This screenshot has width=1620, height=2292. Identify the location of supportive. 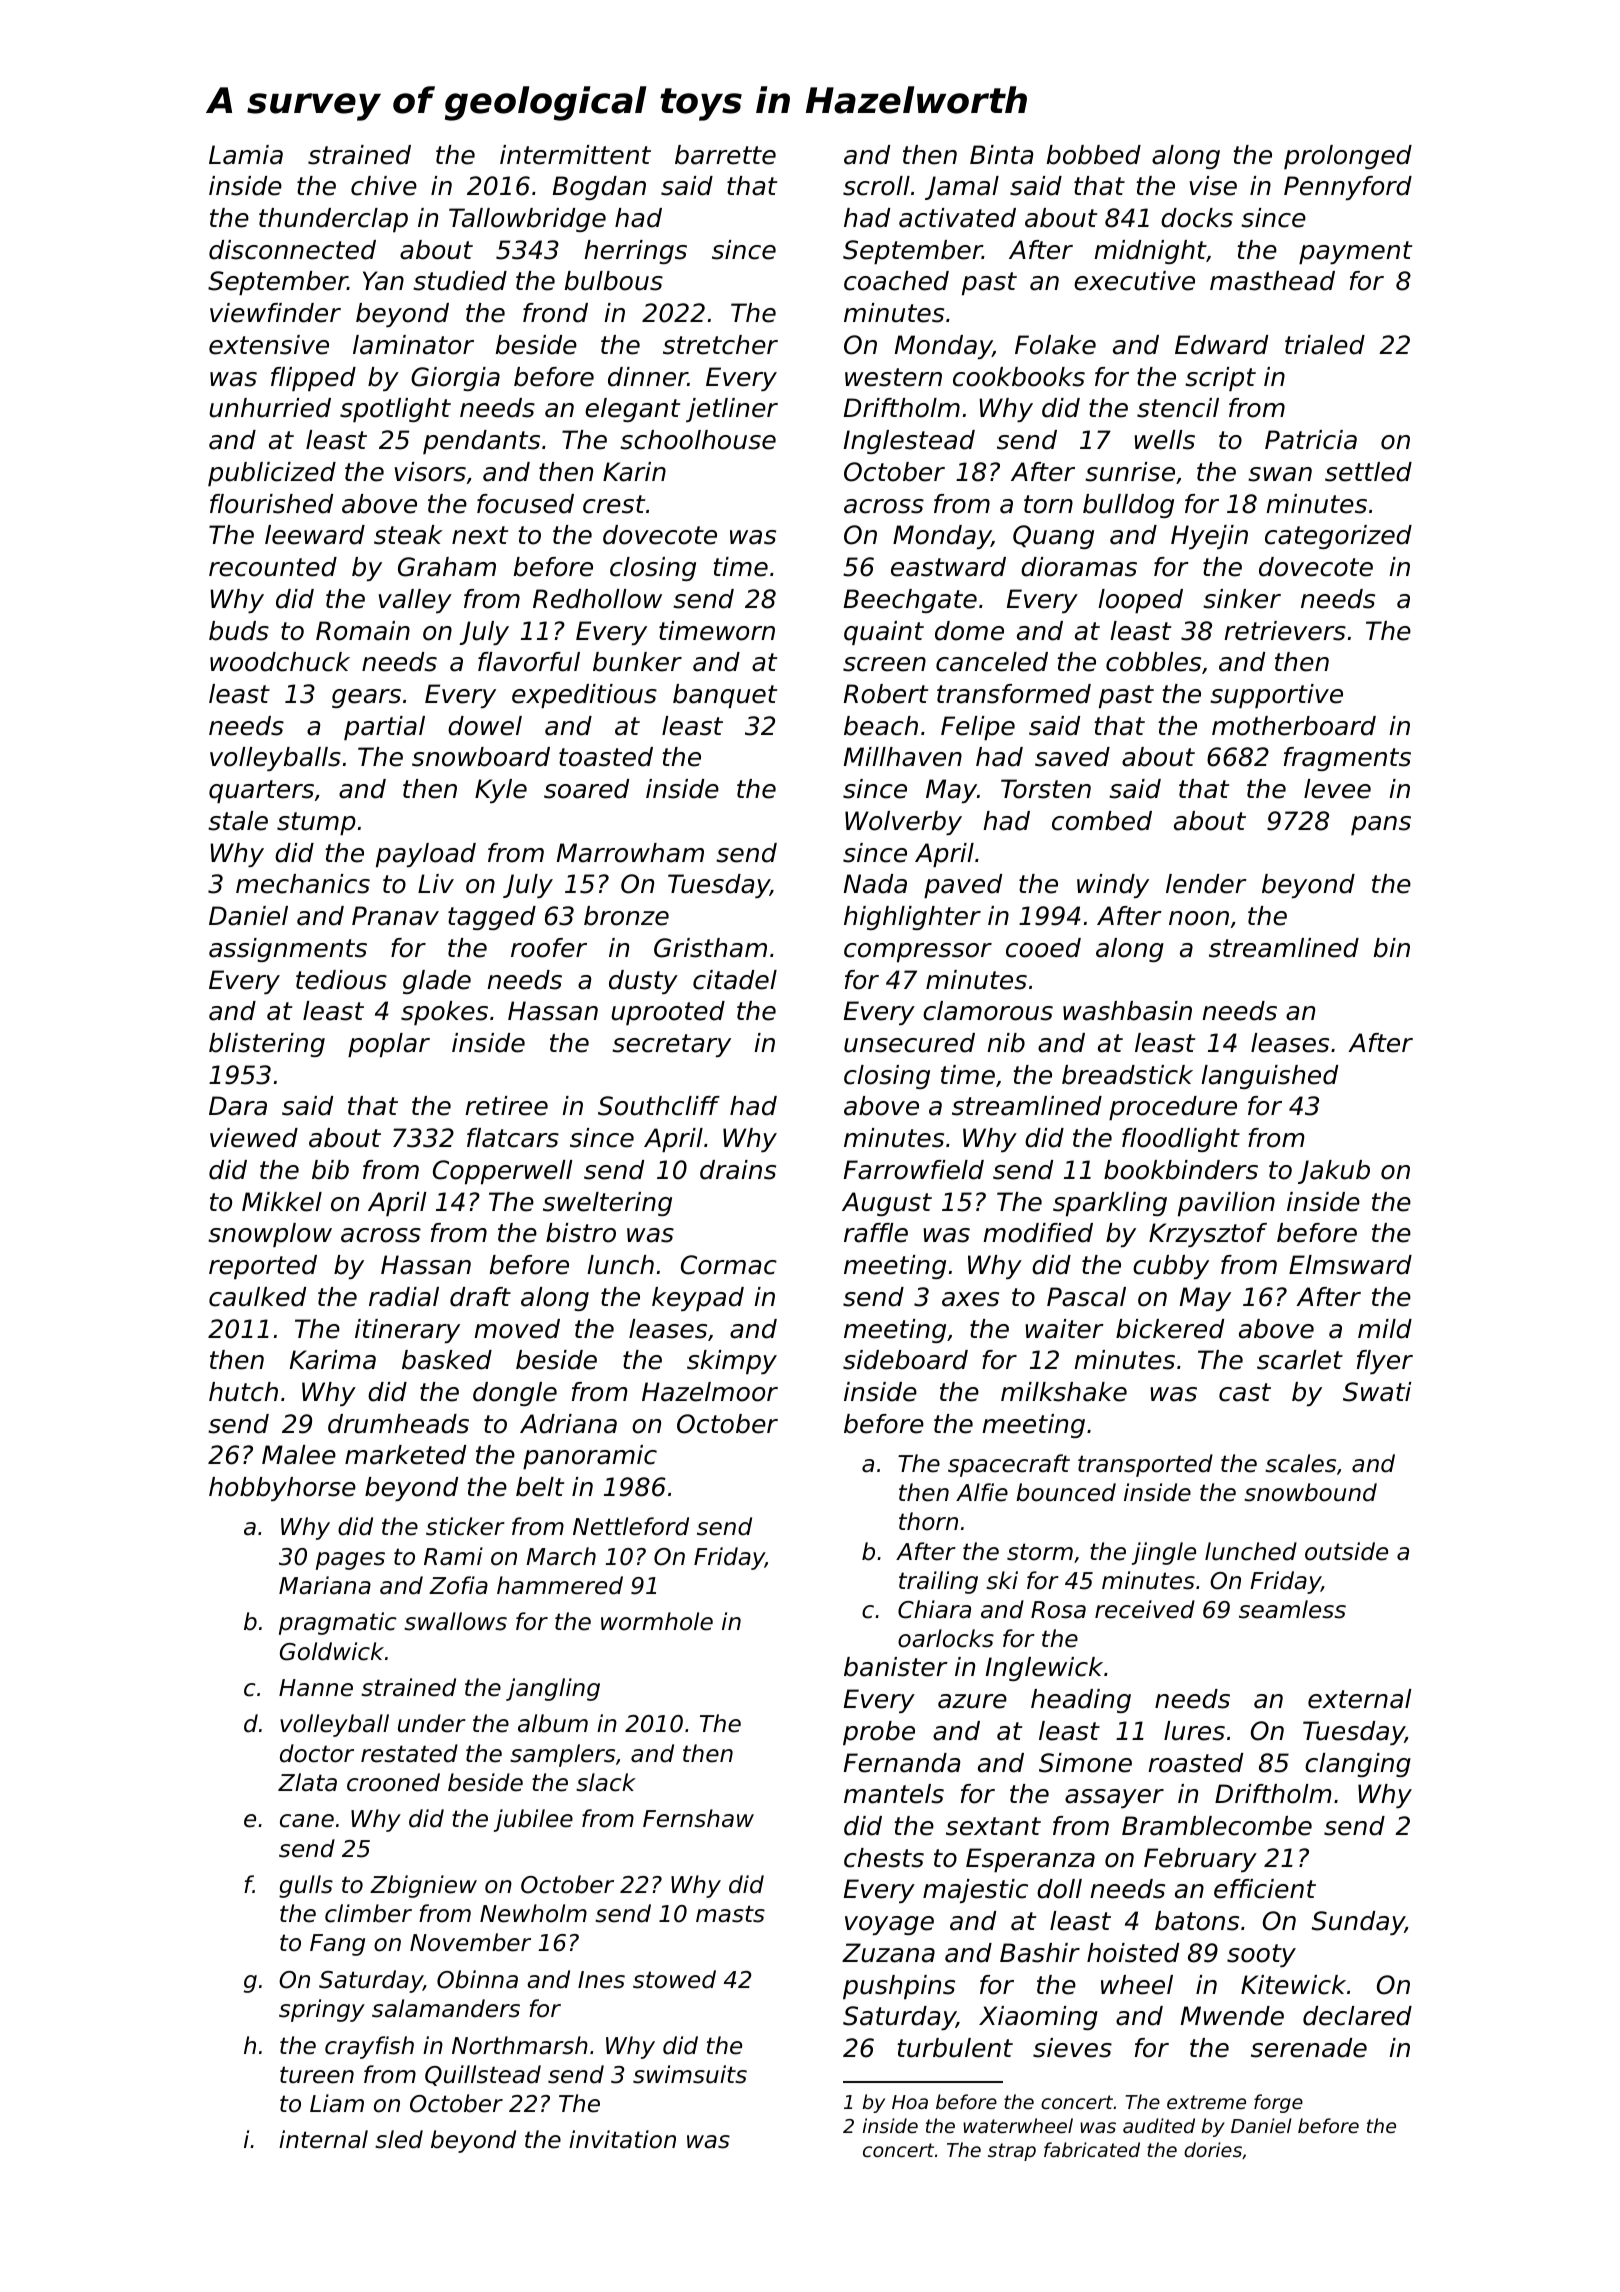
(1276, 696).
